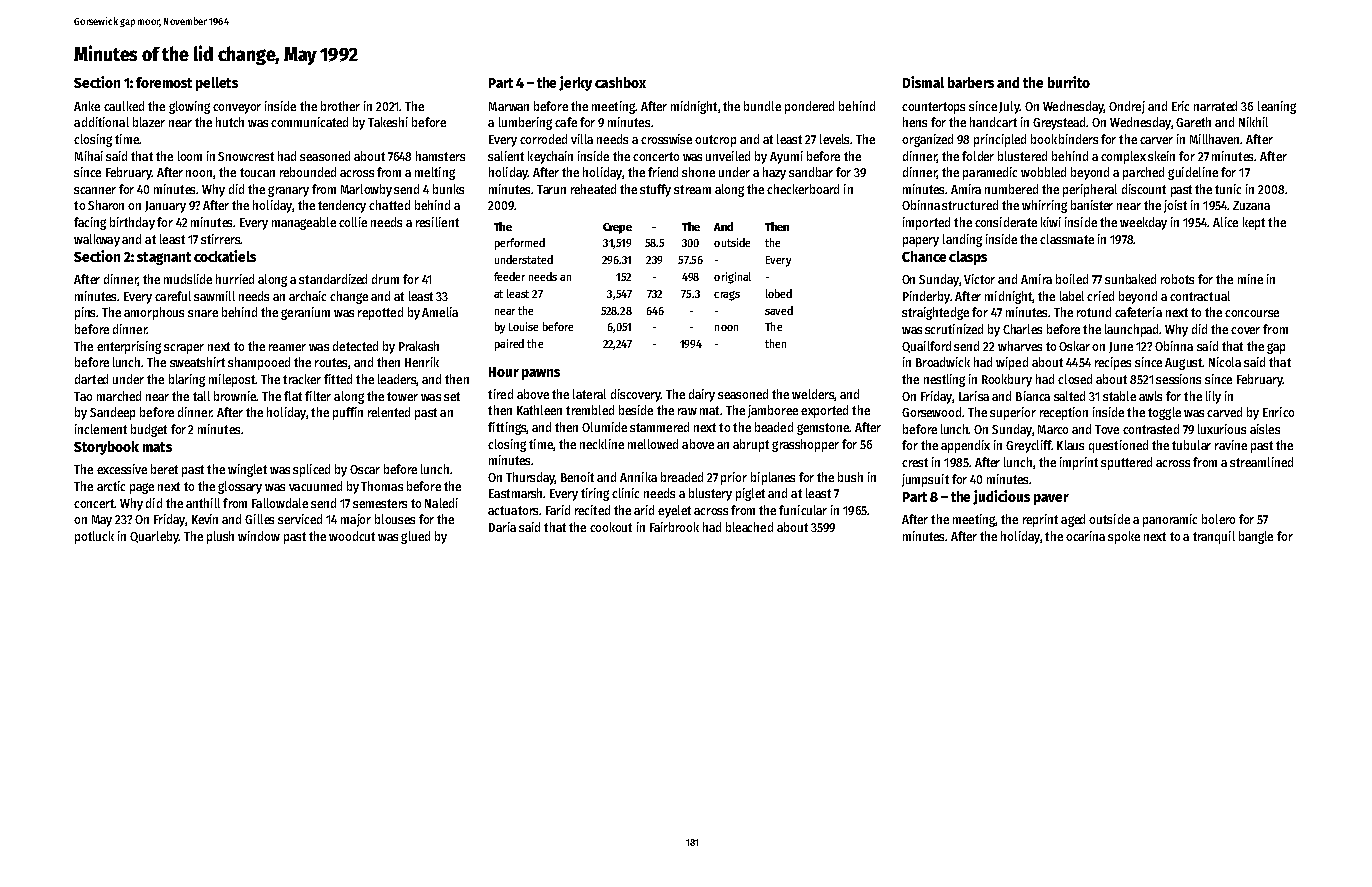 The image size is (1372, 887). Describe the element at coordinates (523, 326) in the page. I see `Louise` at that location.
